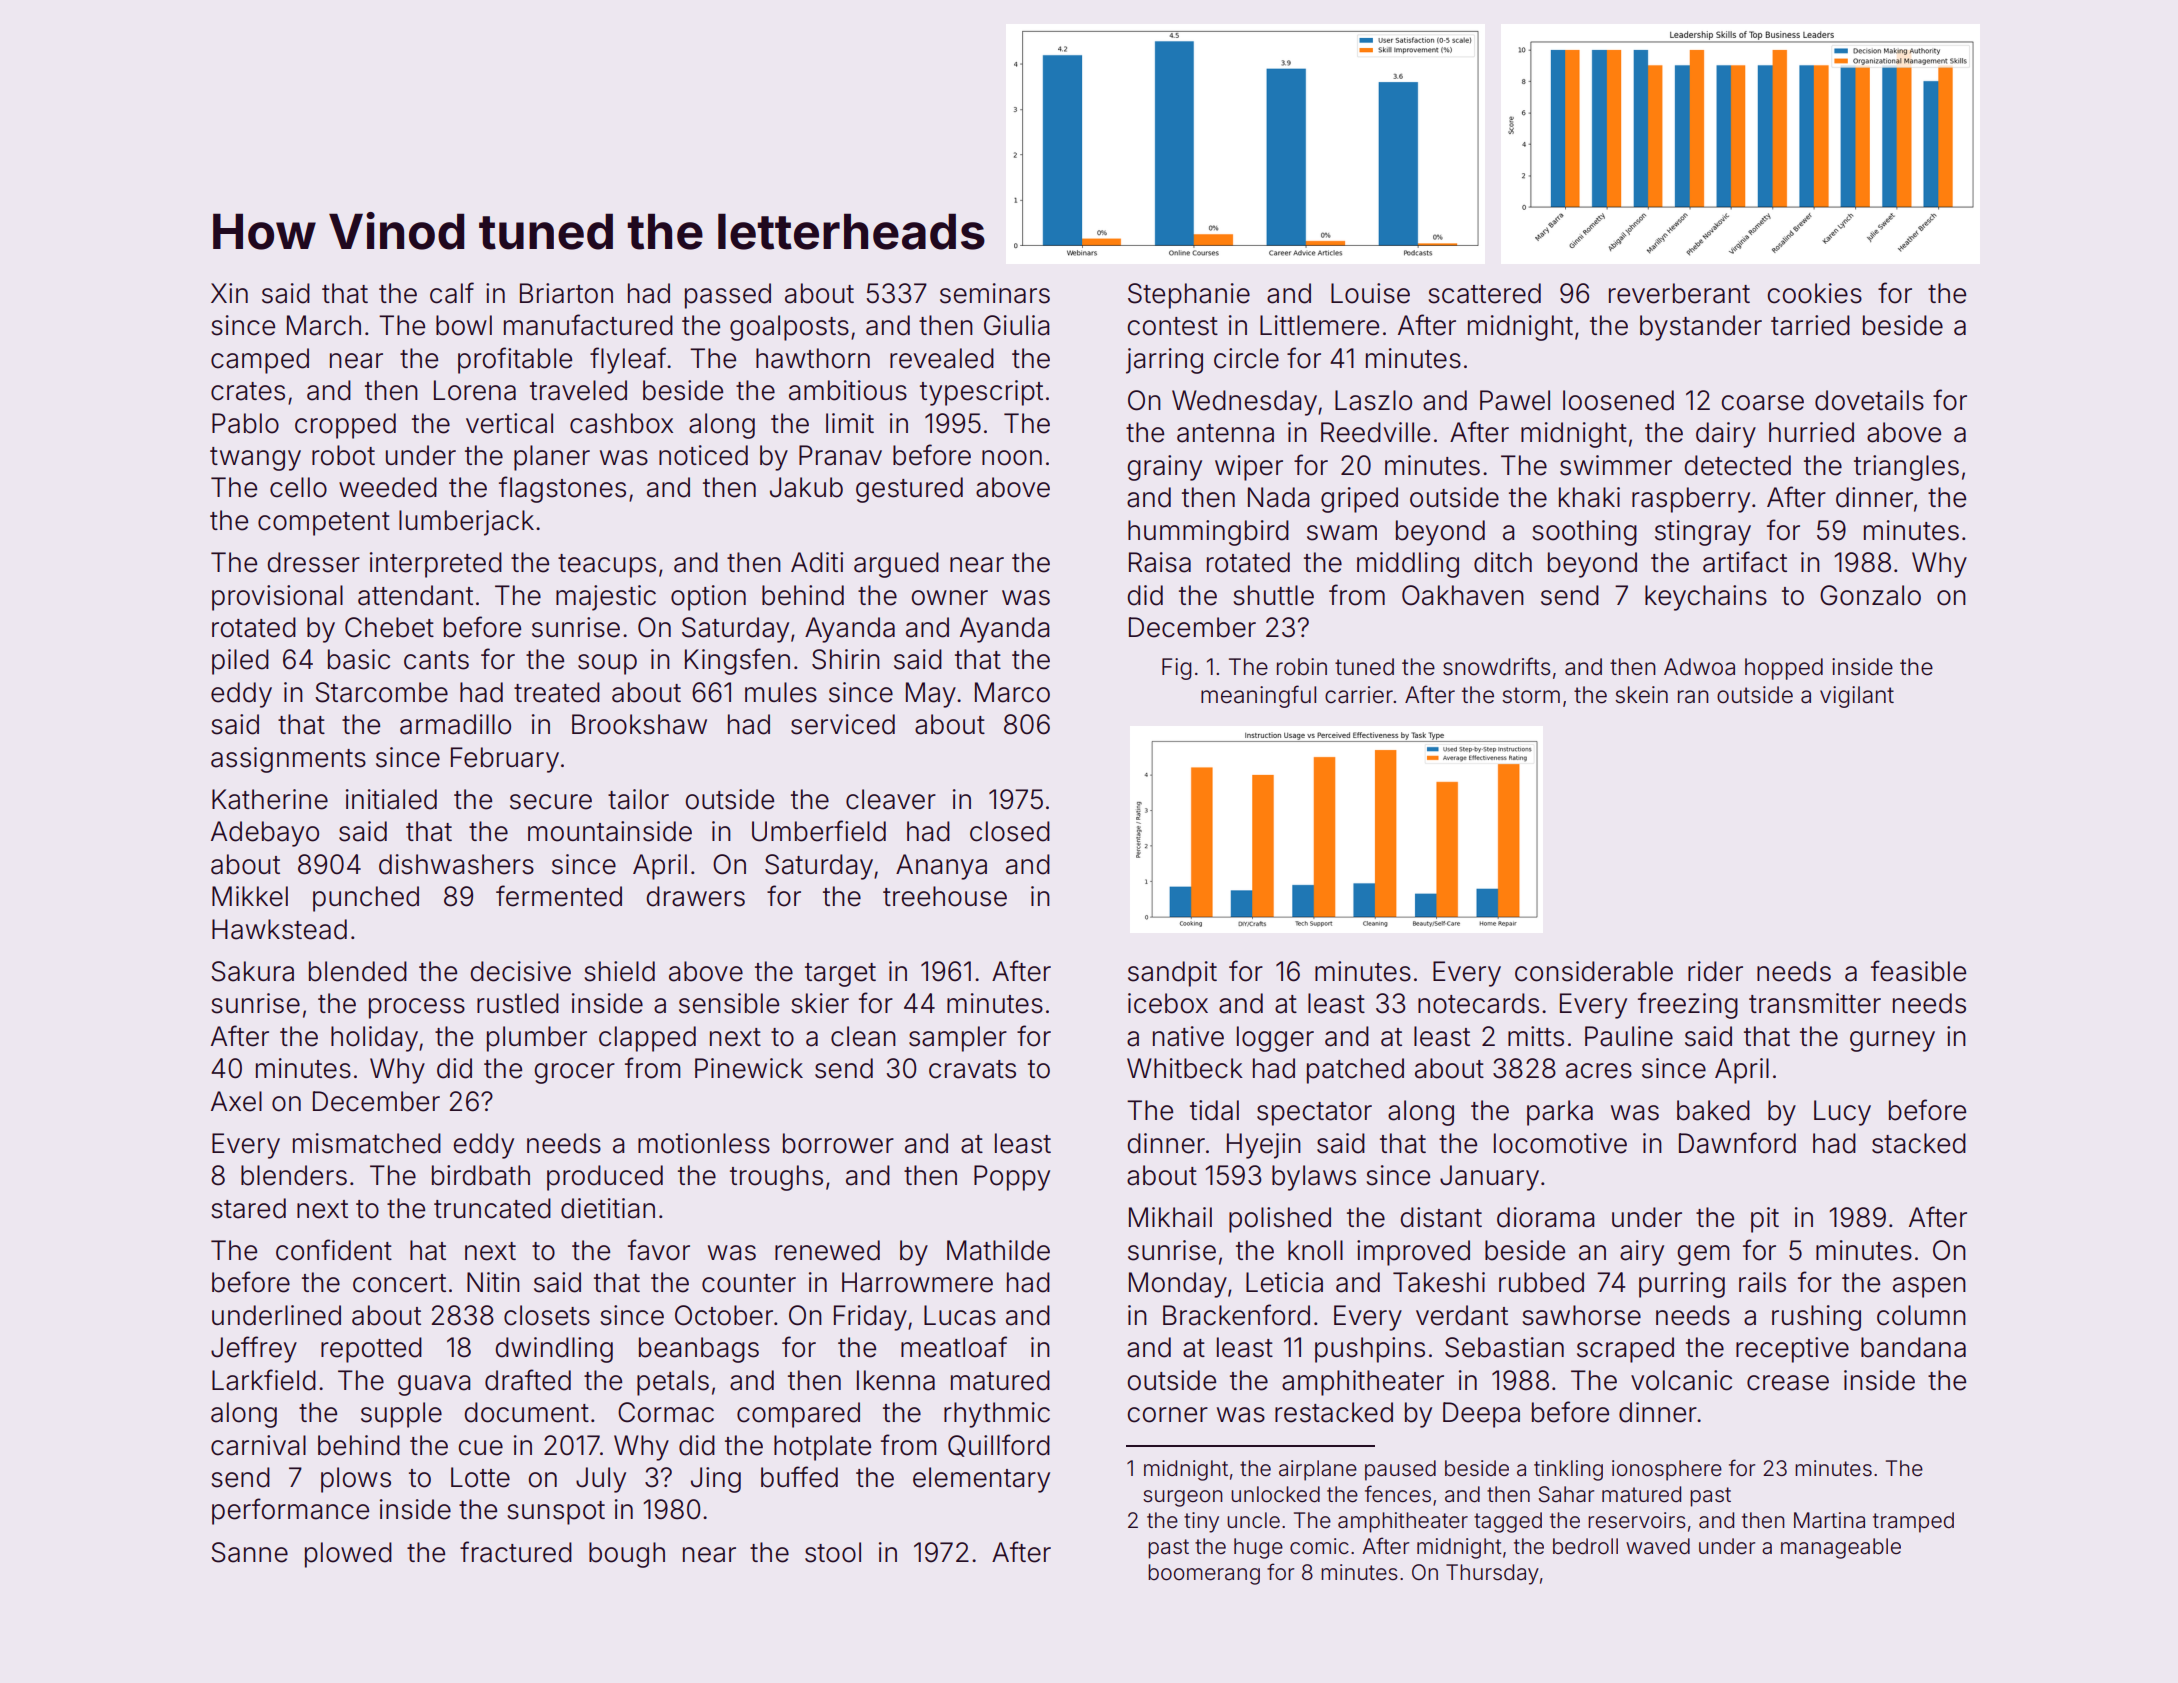  I want to click on aspen, so click(1929, 1287).
